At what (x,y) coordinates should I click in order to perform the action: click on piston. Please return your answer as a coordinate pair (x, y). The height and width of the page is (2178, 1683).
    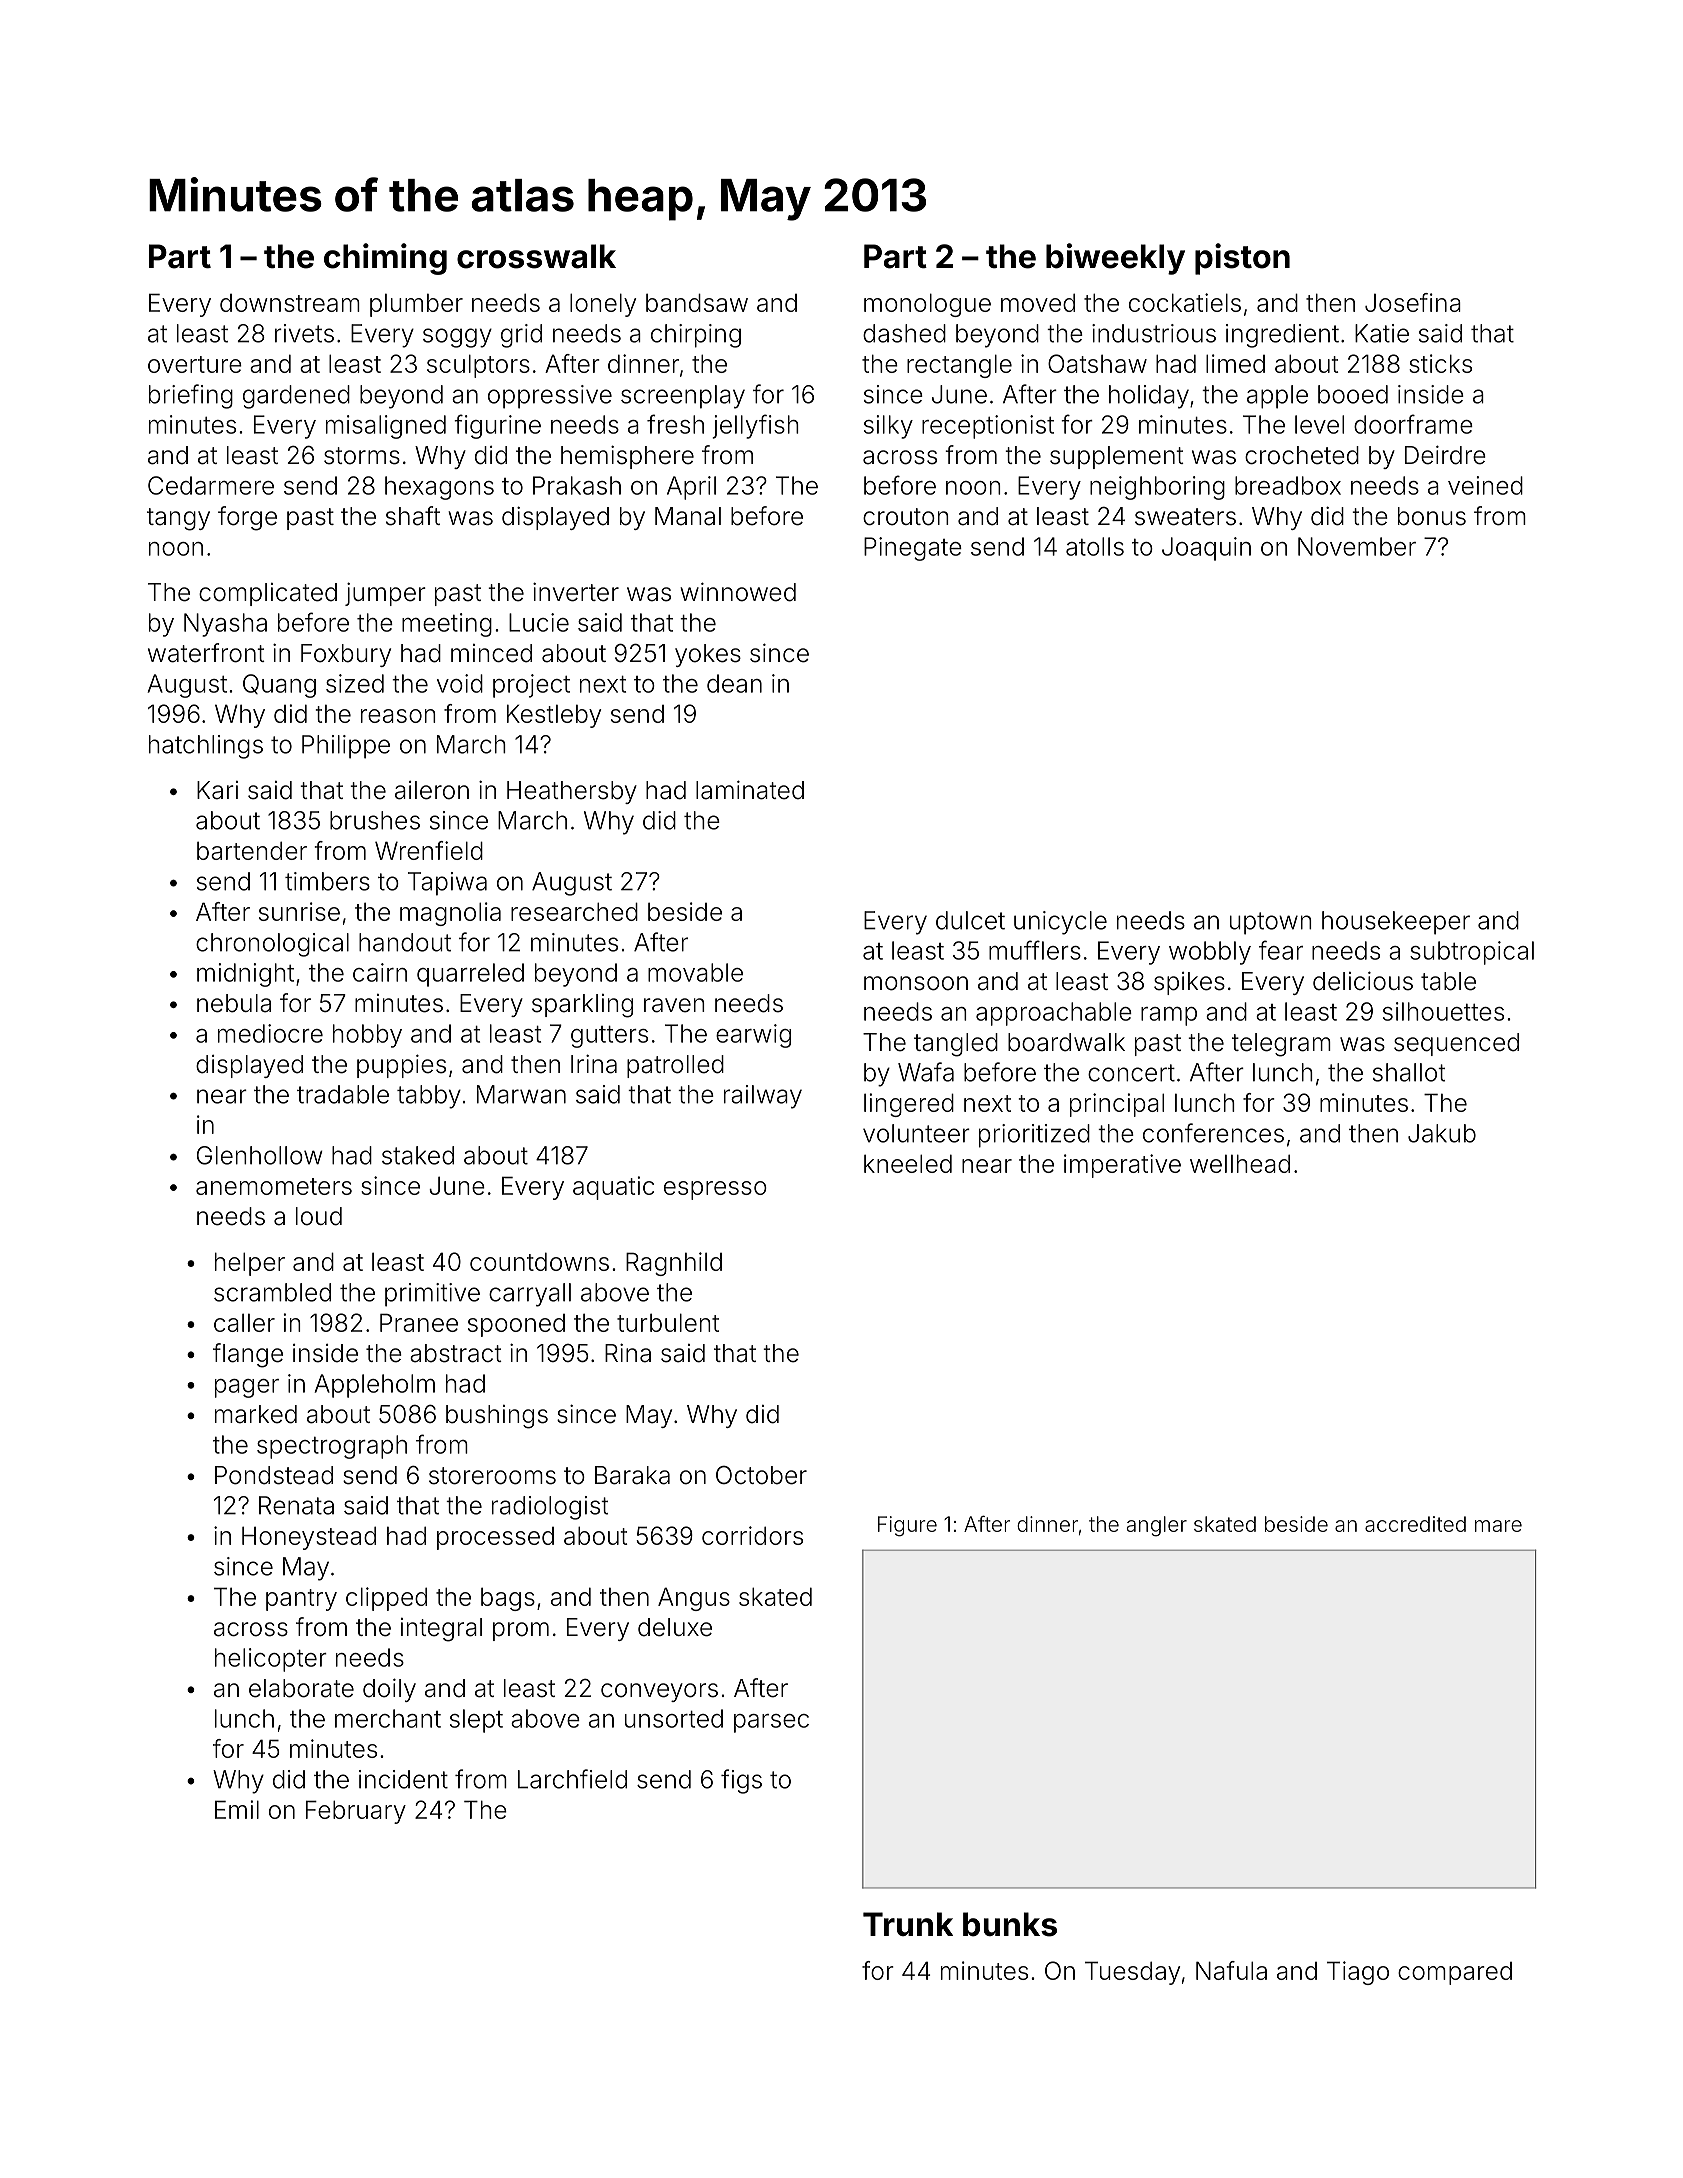
    Looking at the image, I should click on (1242, 259).
